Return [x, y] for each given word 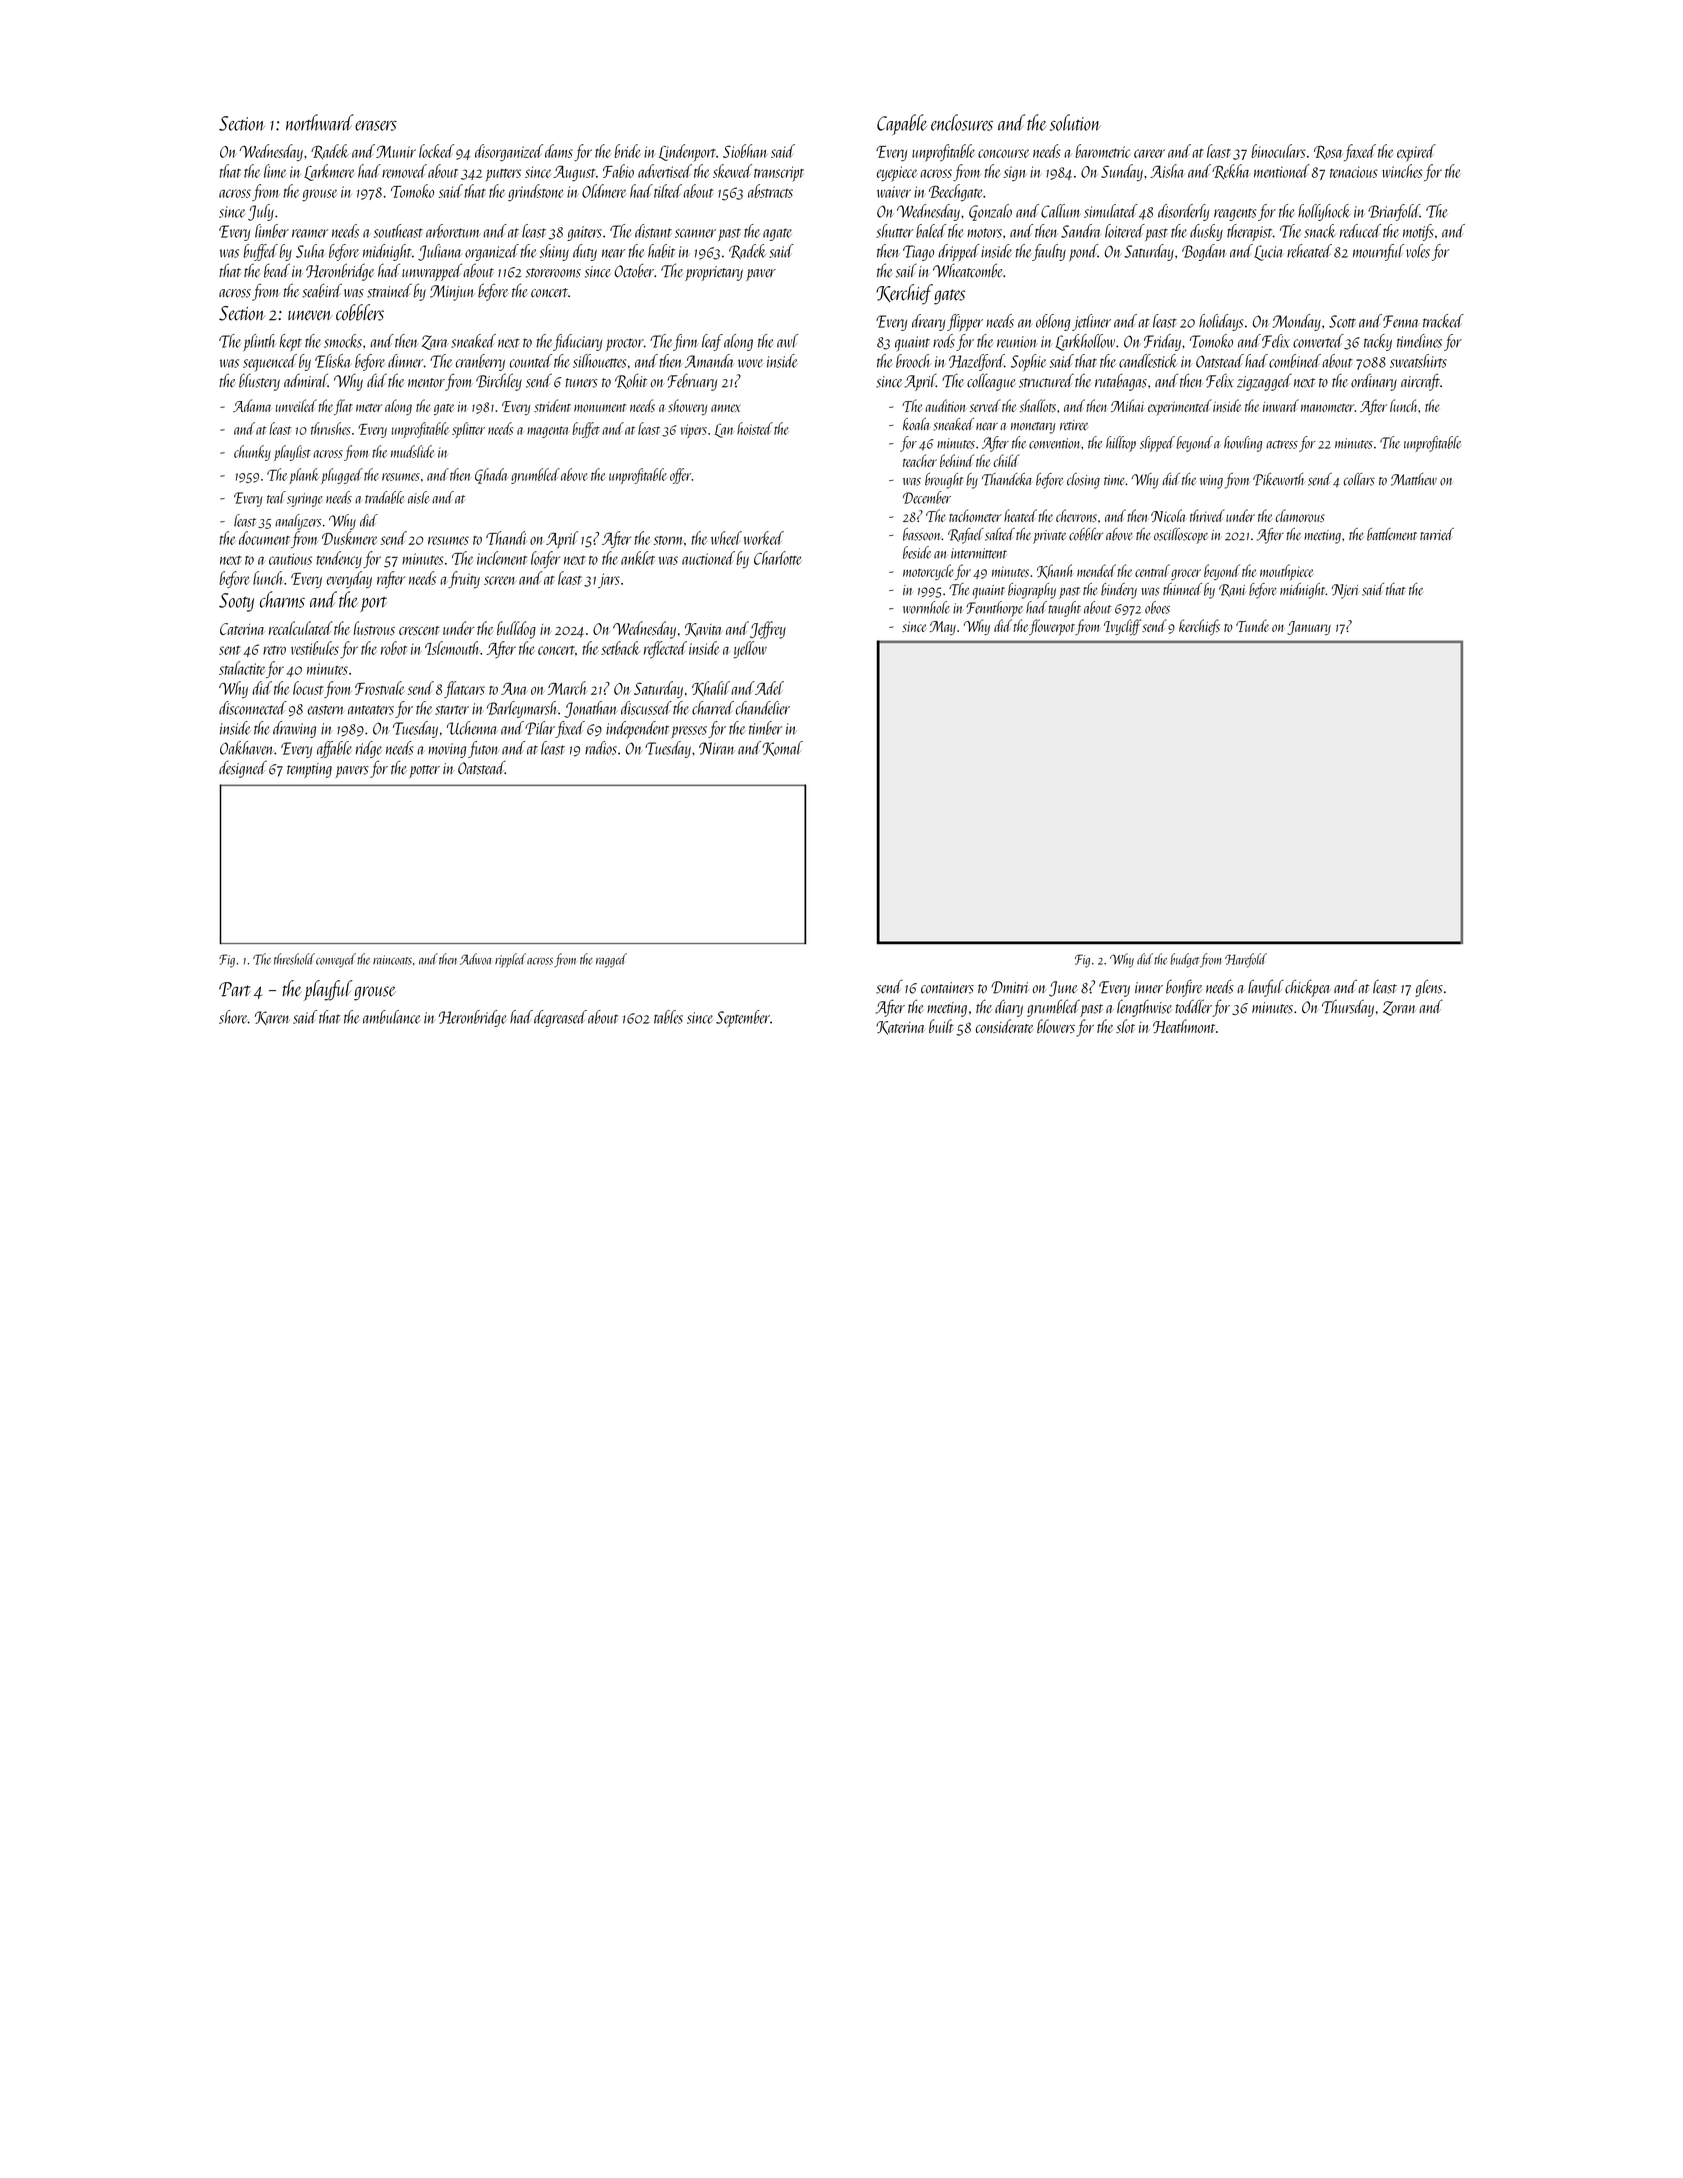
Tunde [1252, 625]
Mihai [1127, 405]
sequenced [270, 362]
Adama [252, 405]
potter [424, 771]
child [1007, 460]
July [261, 212]
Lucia [1269, 253]
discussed [646, 708]
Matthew [1414, 479]
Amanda [709, 361]
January [1309, 628]
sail [906, 271]
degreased [560, 1018]
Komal [782, 748]
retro [274, 650]
